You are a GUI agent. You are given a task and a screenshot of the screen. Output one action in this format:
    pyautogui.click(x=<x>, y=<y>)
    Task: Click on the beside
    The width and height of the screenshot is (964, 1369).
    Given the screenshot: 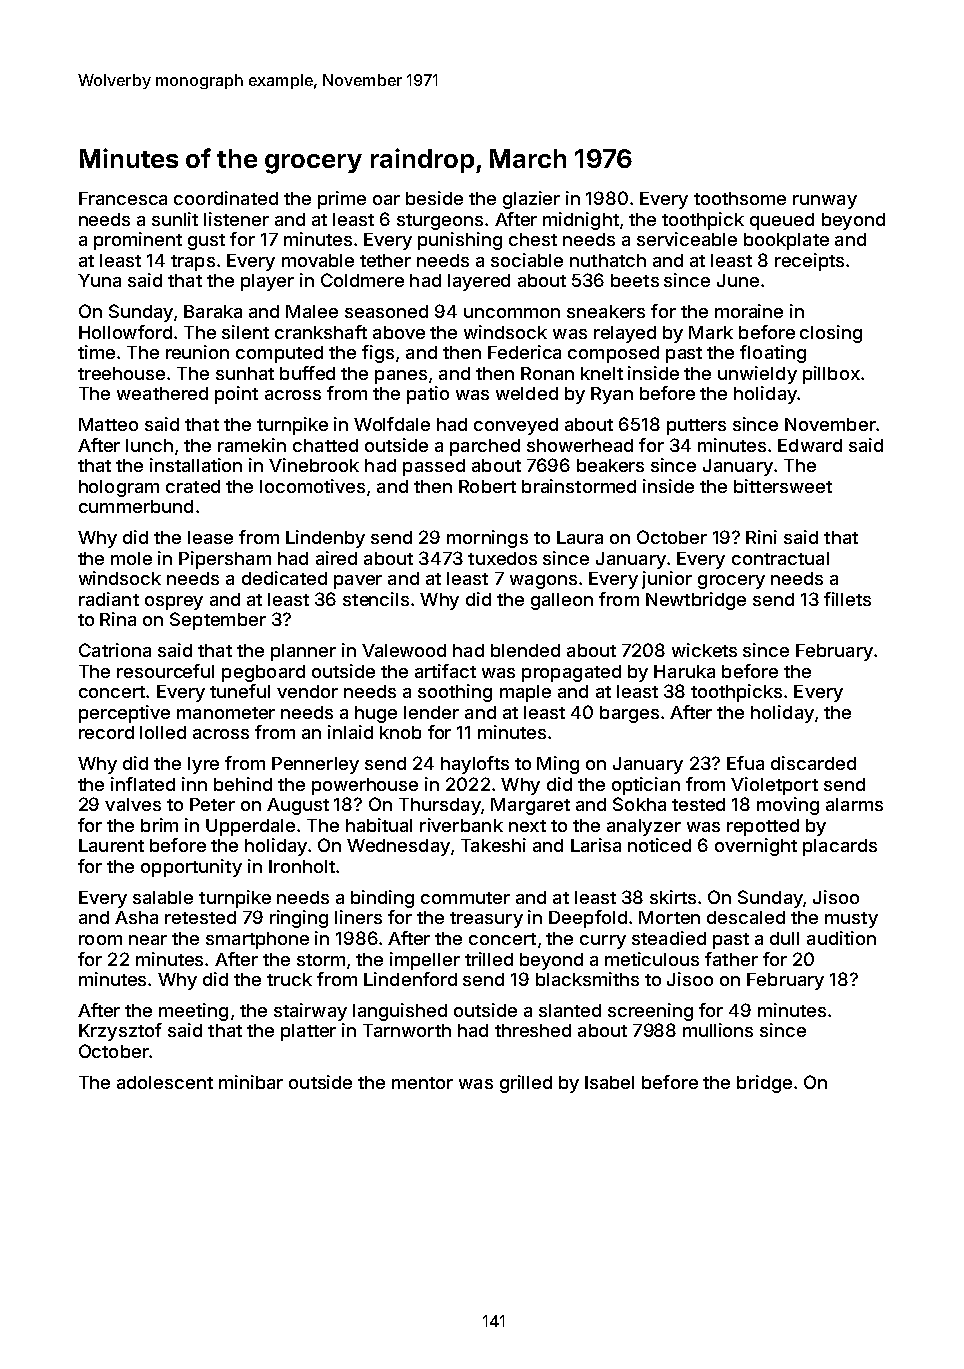 What is the action you would take?
    pyautogui.click(x=434, y=198)
